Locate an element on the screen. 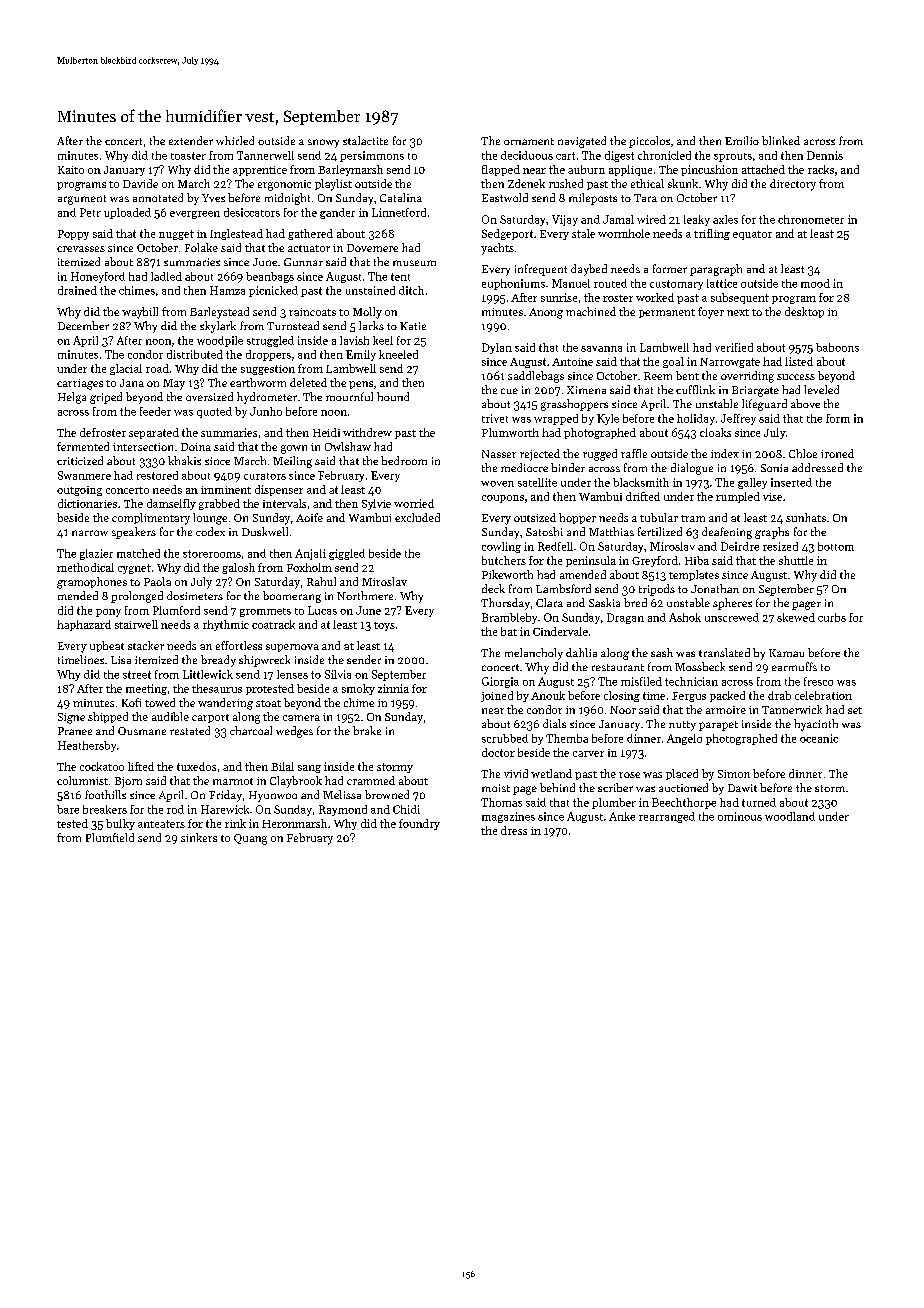  December is located at coordinates (83, 325).
